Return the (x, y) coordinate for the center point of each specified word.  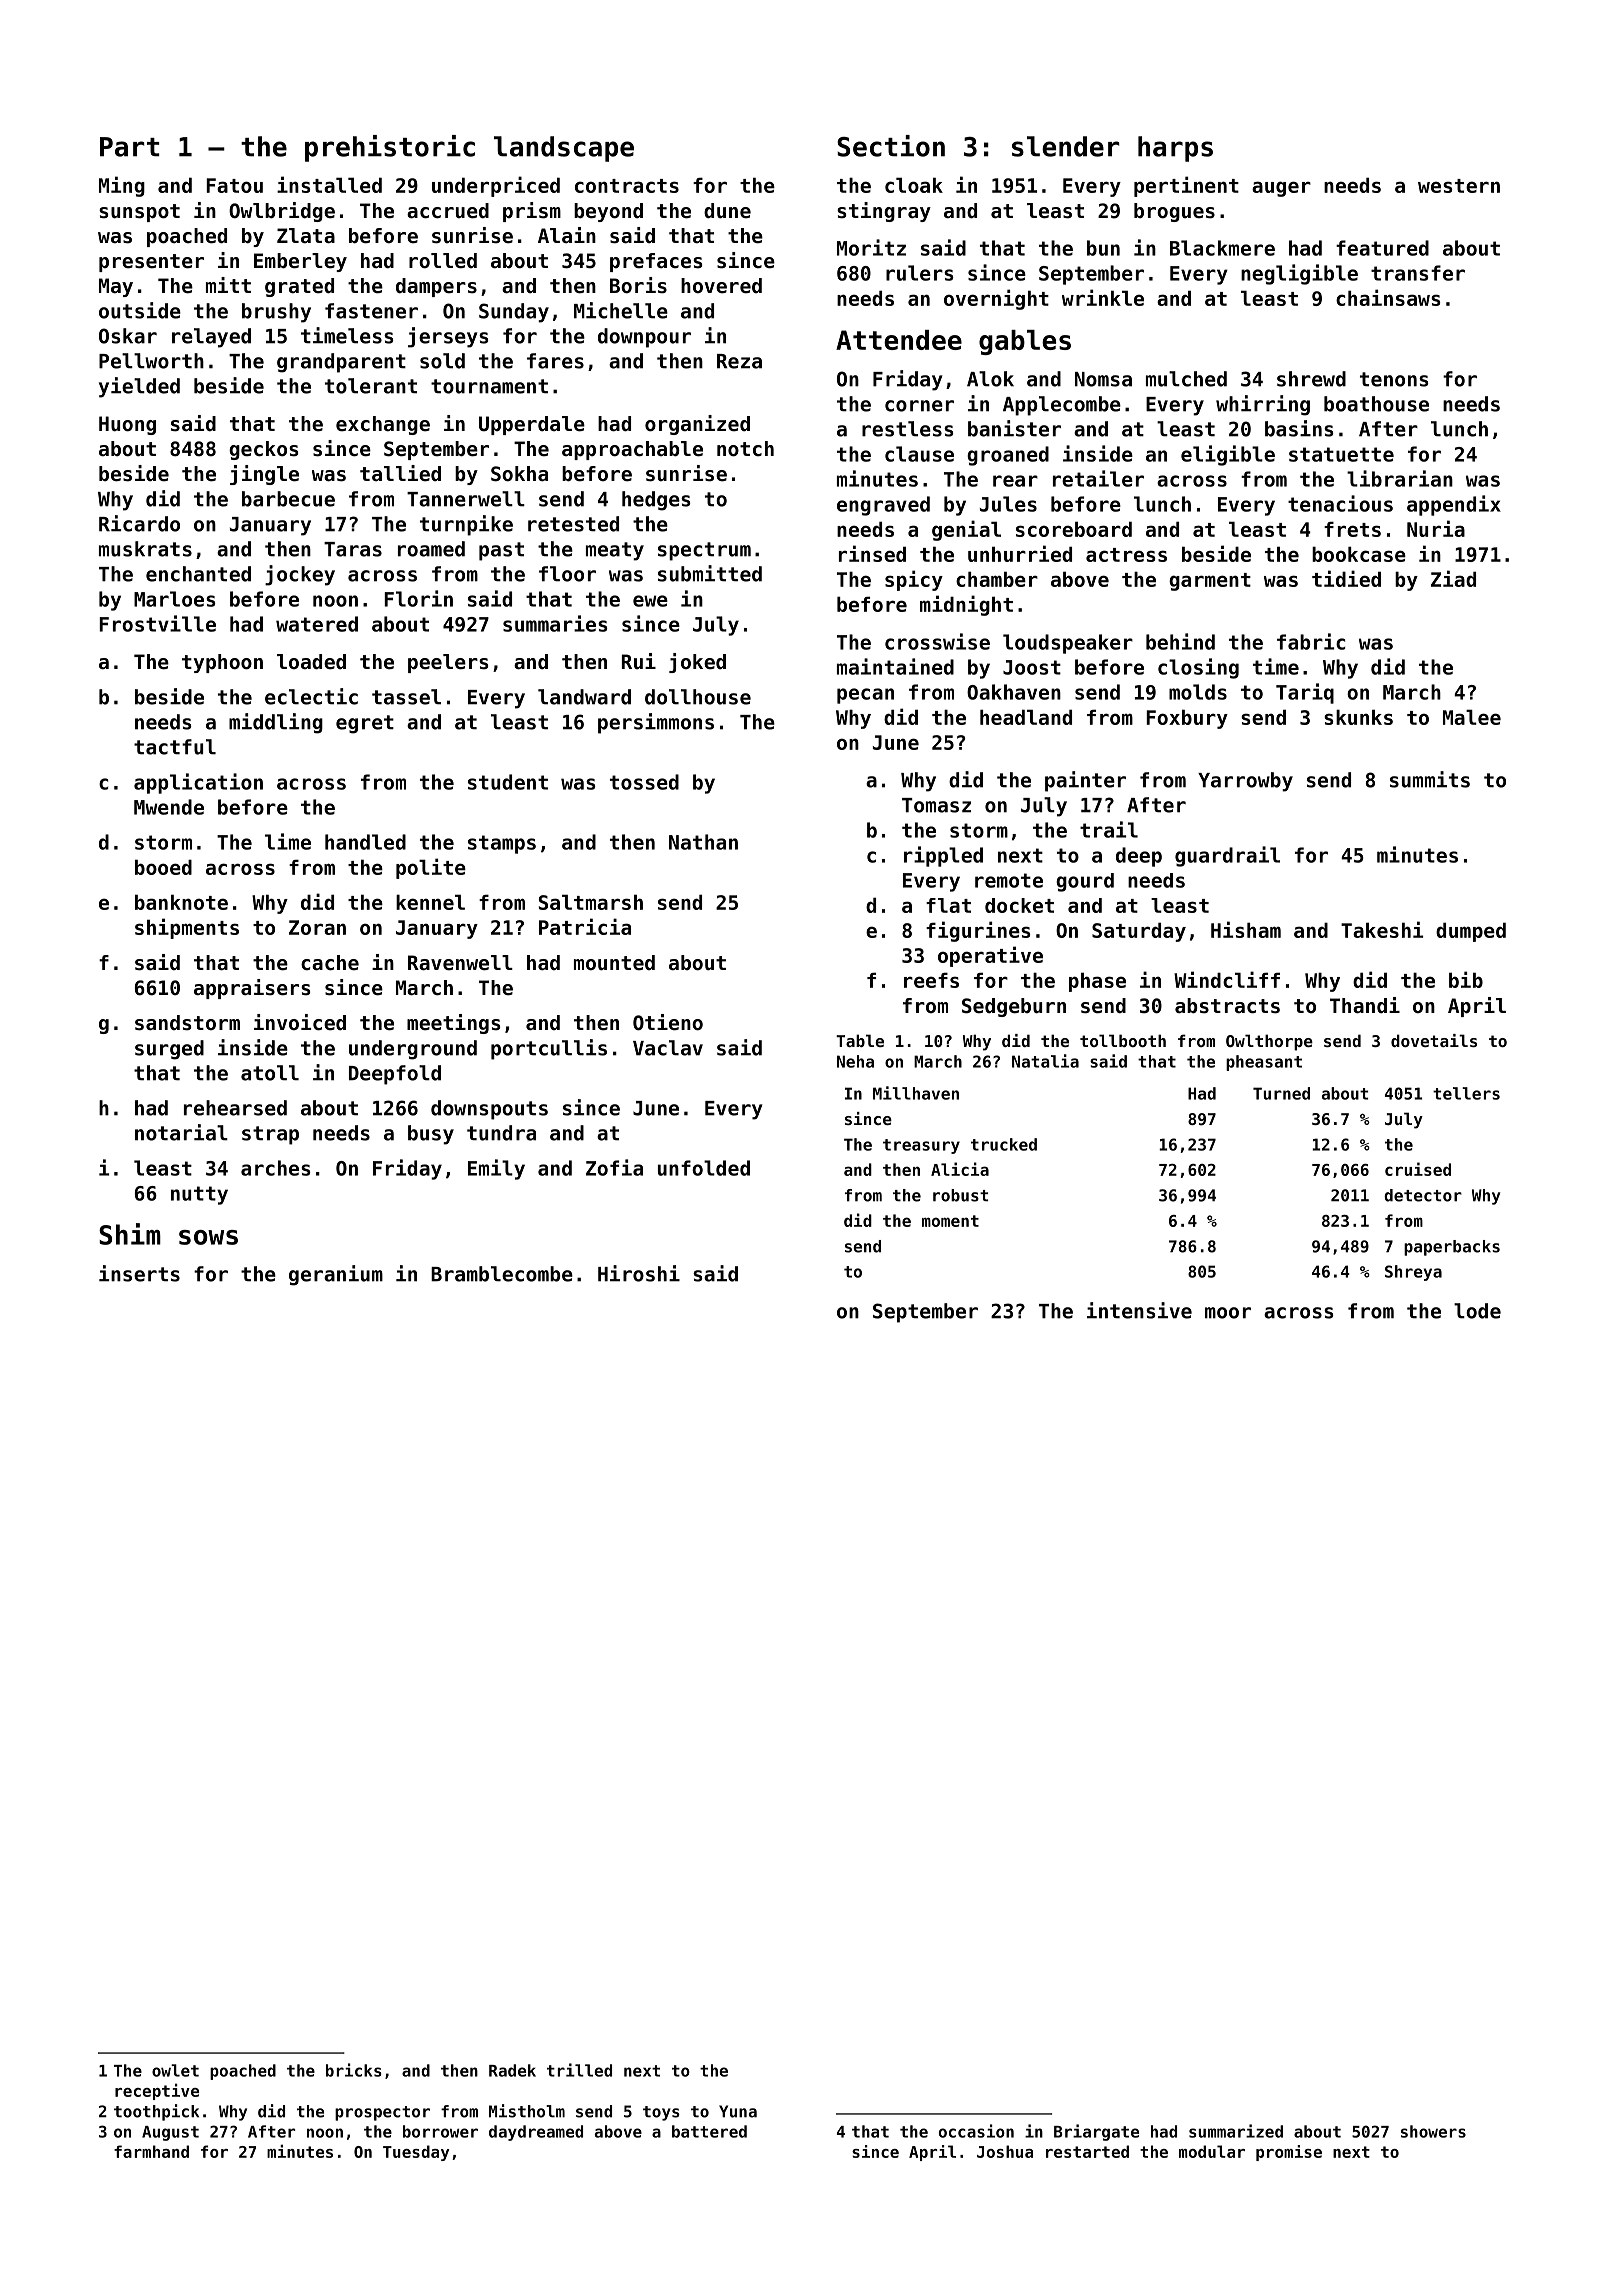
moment (950, 1221)
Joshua (1005, 2151)
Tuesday (416, 2153)
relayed (211, 338)
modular (1212, 2151)
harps (1175, 149)
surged (169, 1050)
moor (1228, 1313)
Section (891, 146)
